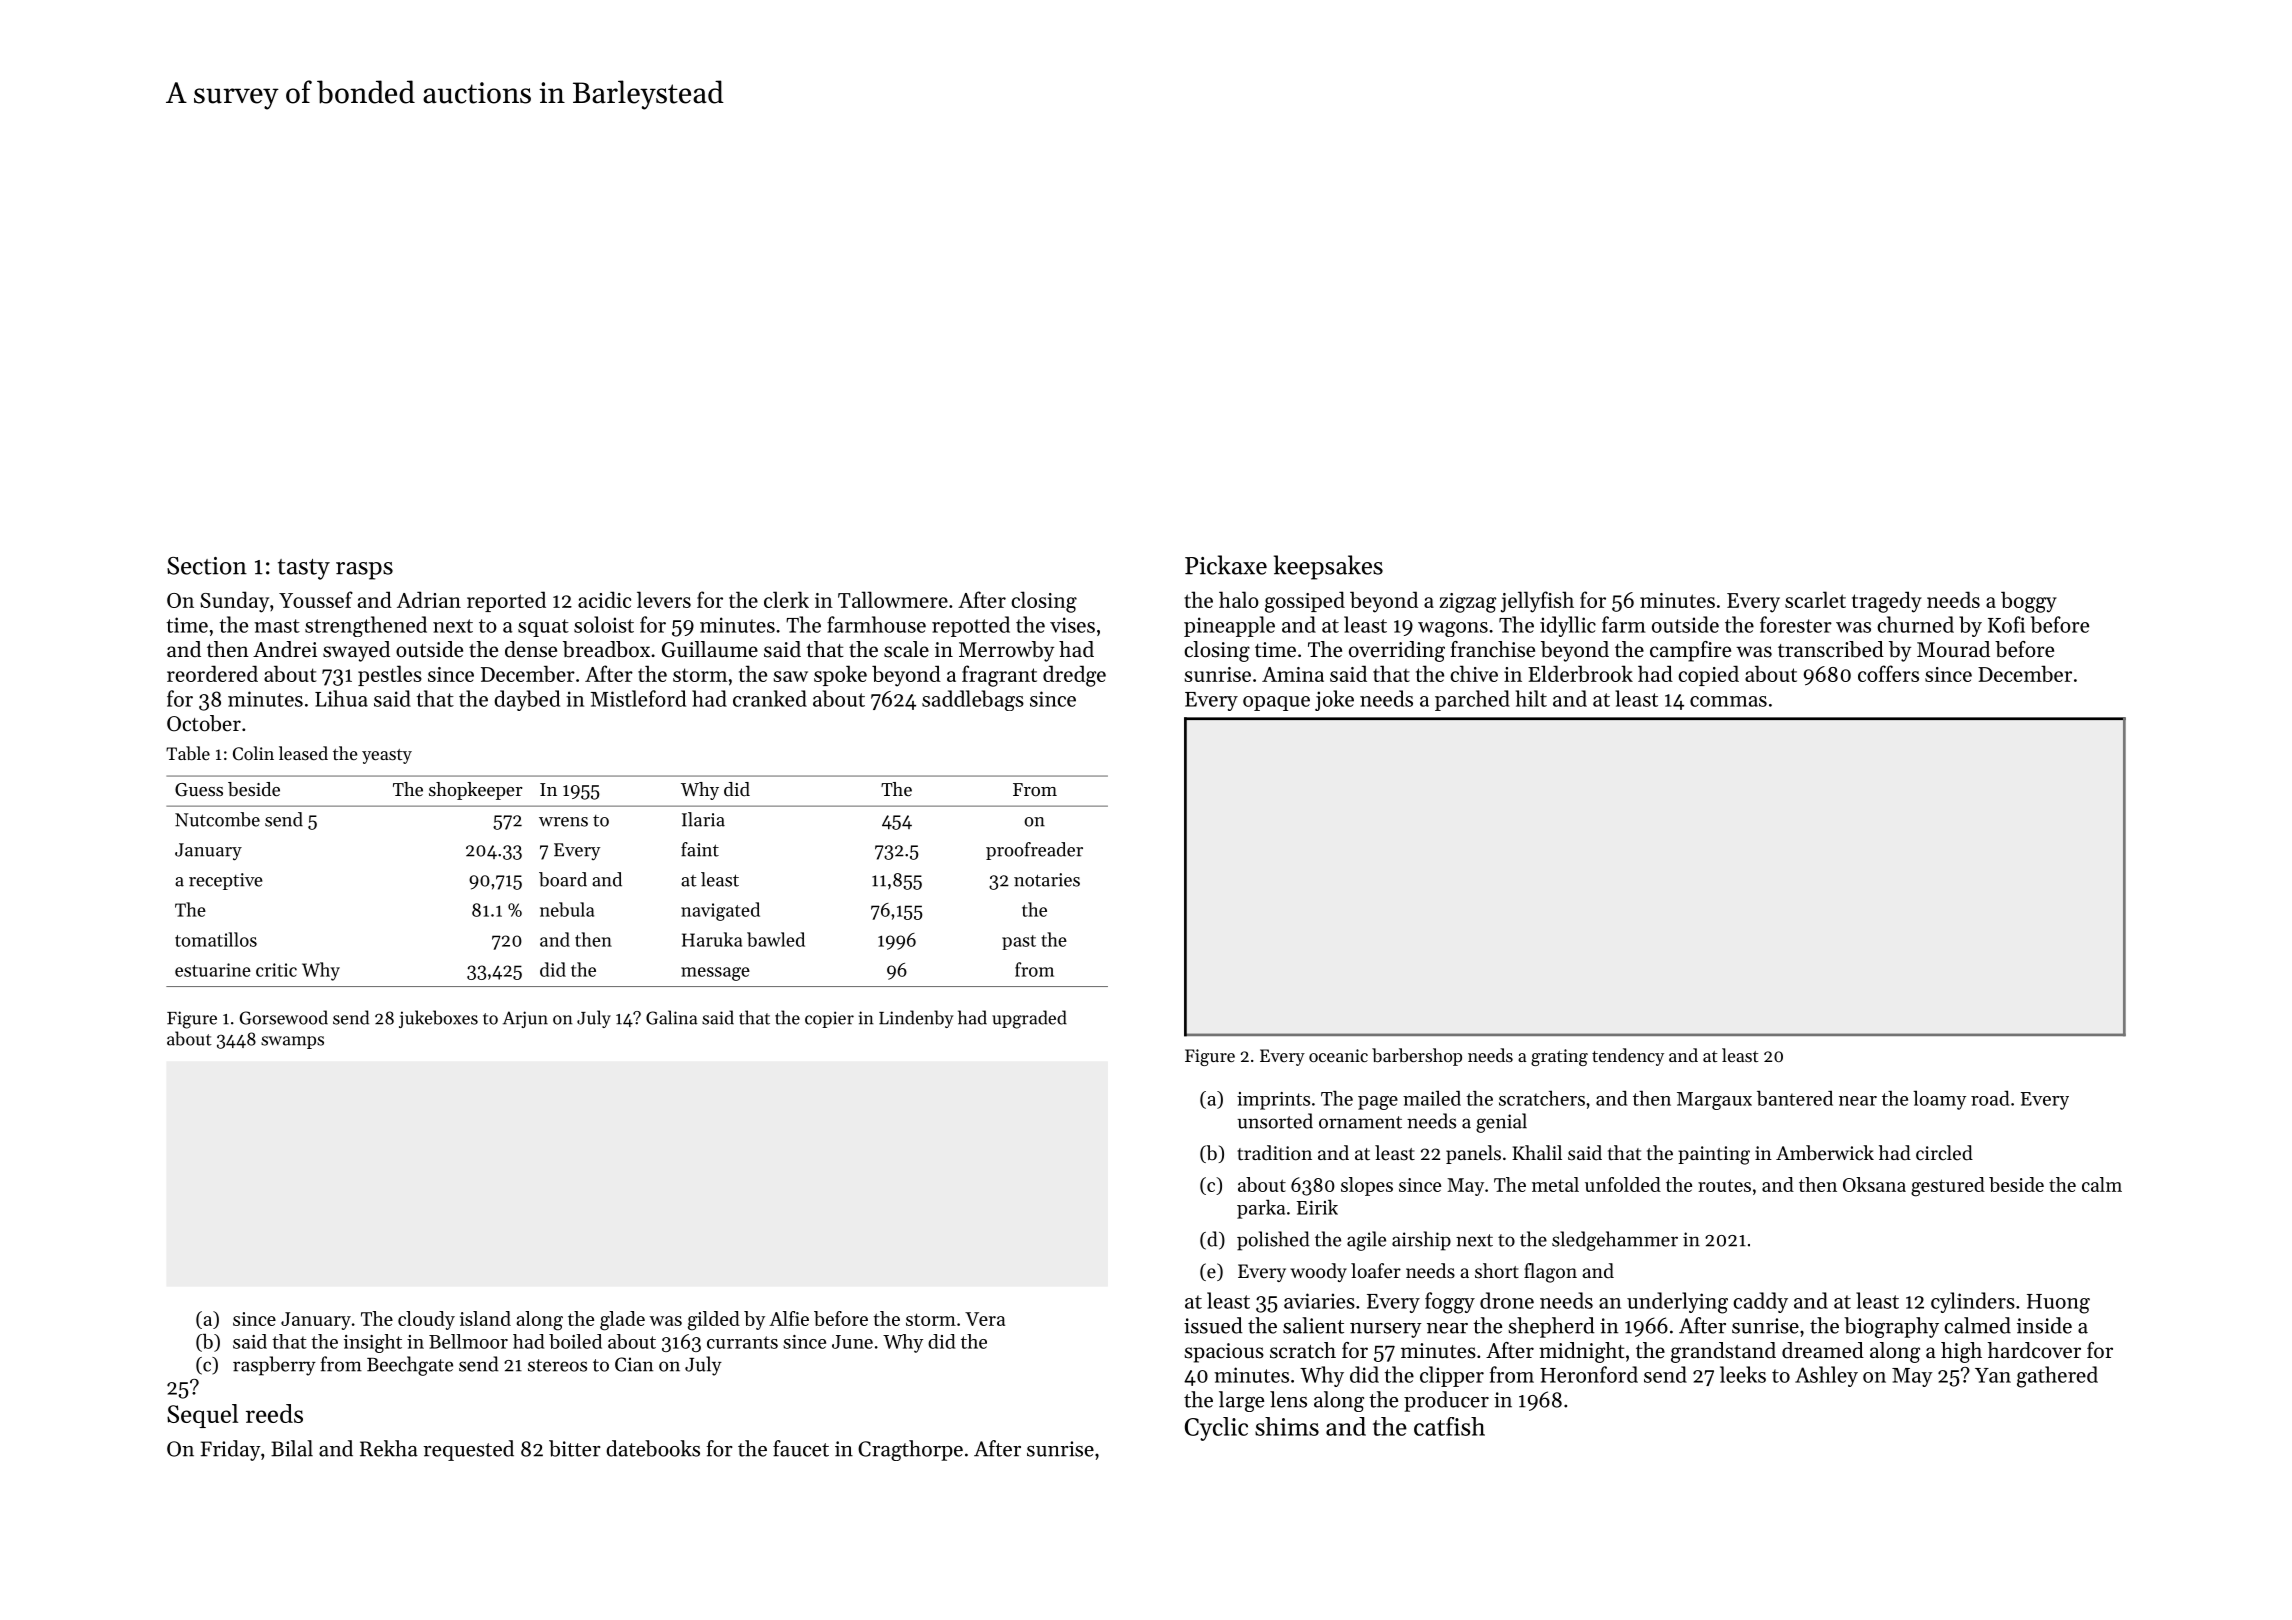 Image resolution: width=2292 pixels, height=1620 pixels. I want to click on jellyfish, so click(1537, 602).
